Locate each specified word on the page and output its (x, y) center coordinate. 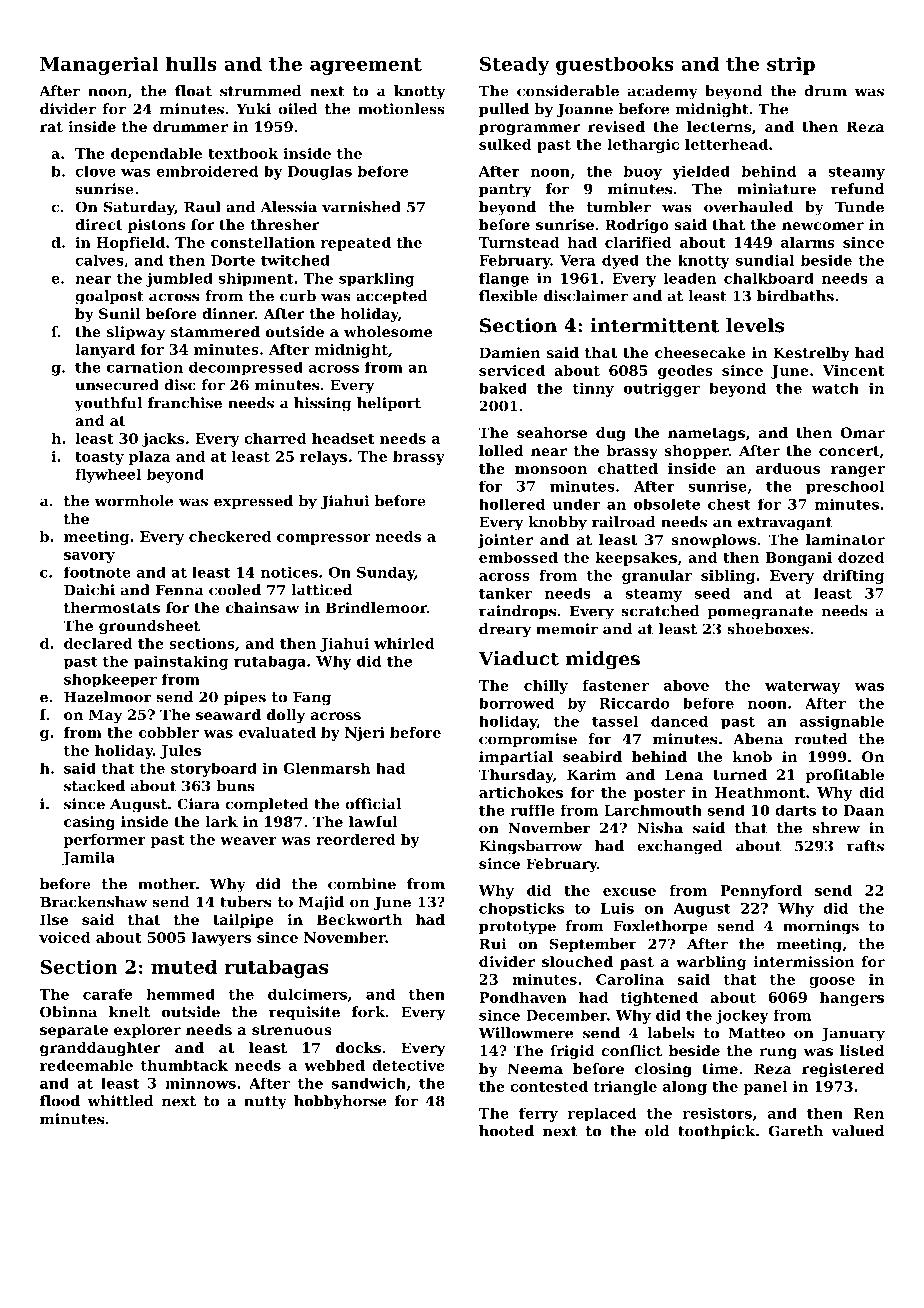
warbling (711, 963)
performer (105, 841)
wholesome (388, 331)
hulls (191, 63)
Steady (515, 65)
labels (671, 1033)
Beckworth (359, 919)
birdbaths (795, 296)
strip (791, 65)
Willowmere (526, 1033)
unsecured (117, 385)
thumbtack (184, 1065)
